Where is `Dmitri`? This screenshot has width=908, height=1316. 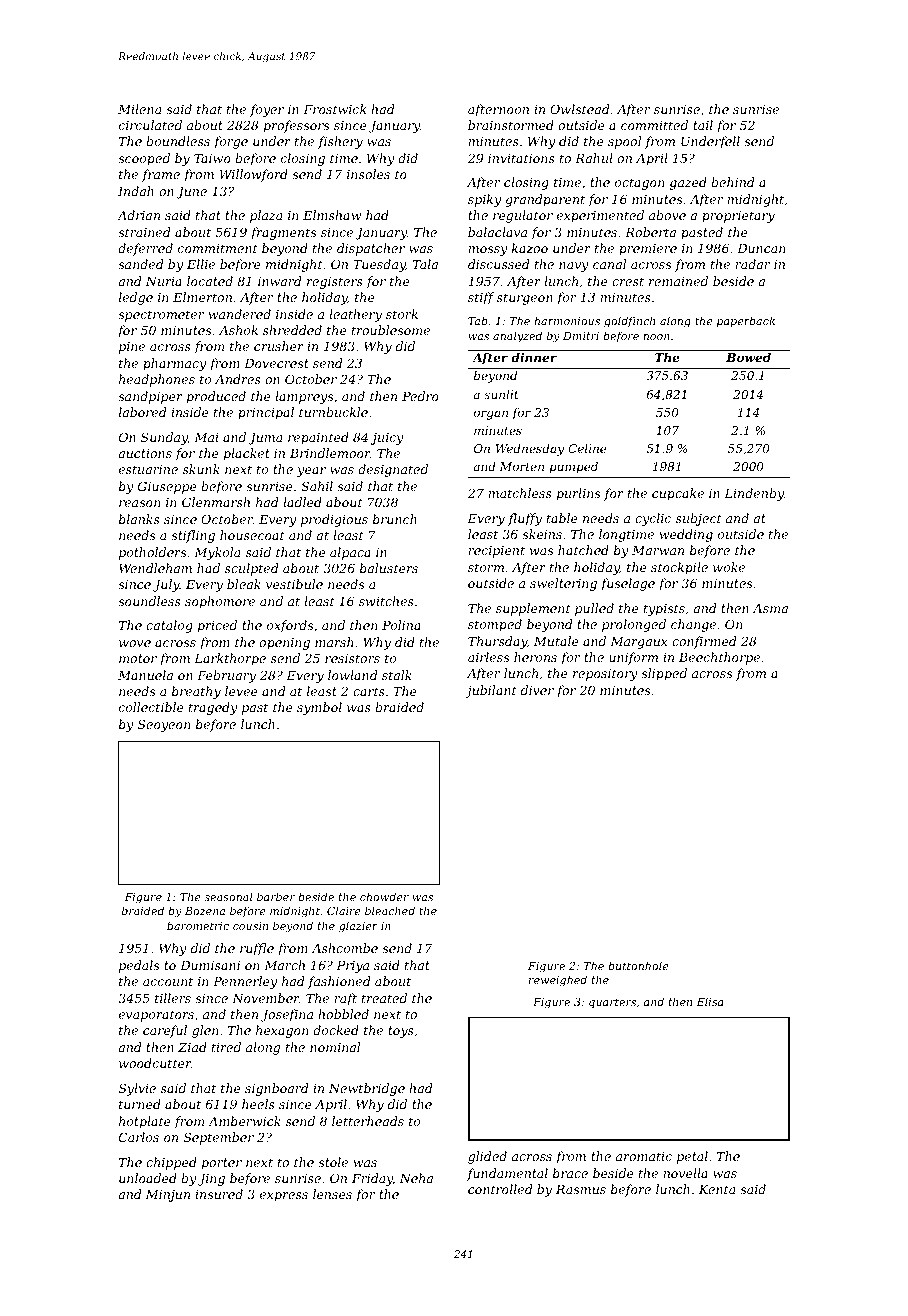
Dmitri is located at coordinates (581, 336).
